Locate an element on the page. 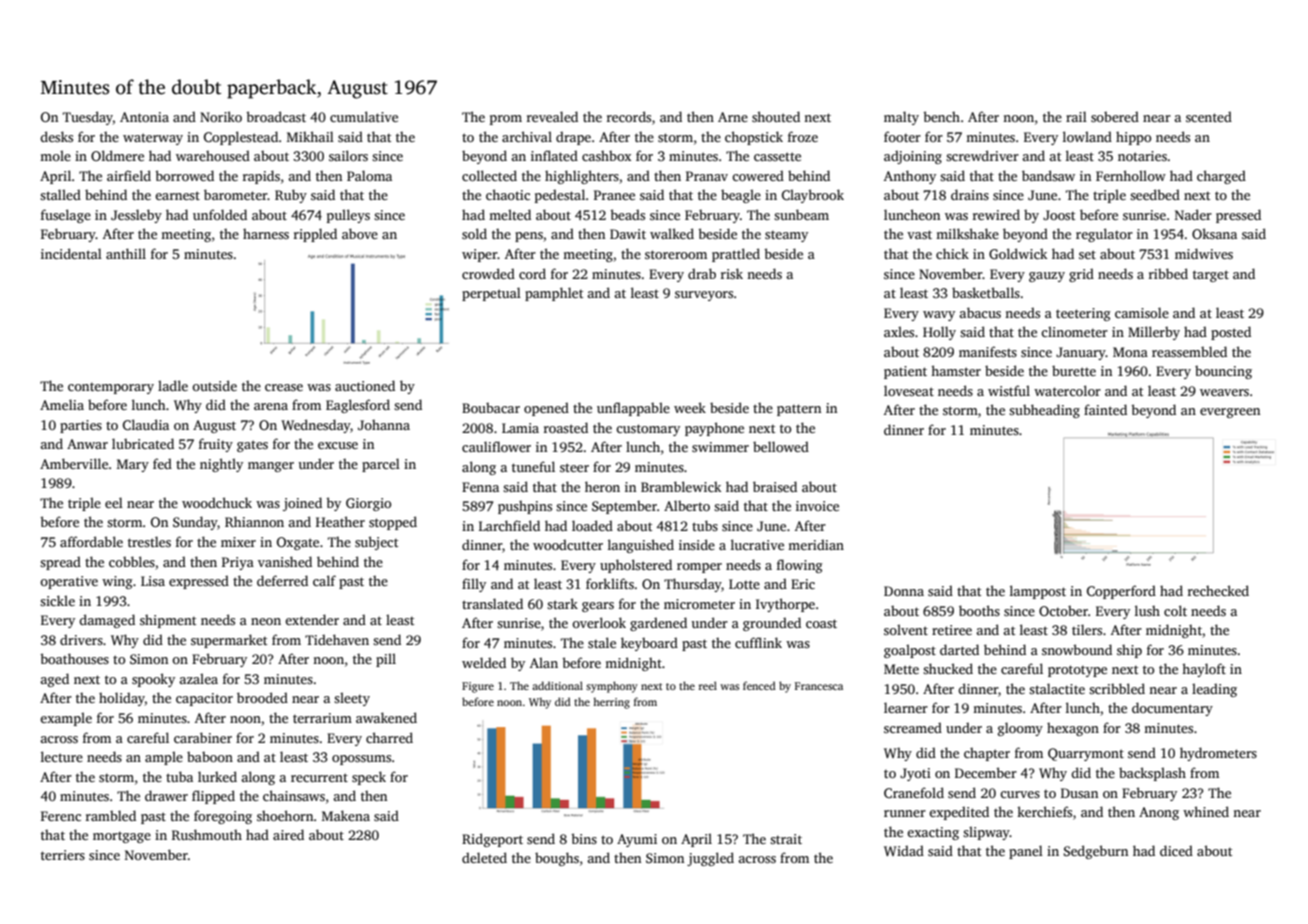 The width and height of the page is (1308, 924). bench is located at coordinates (941, 116).
